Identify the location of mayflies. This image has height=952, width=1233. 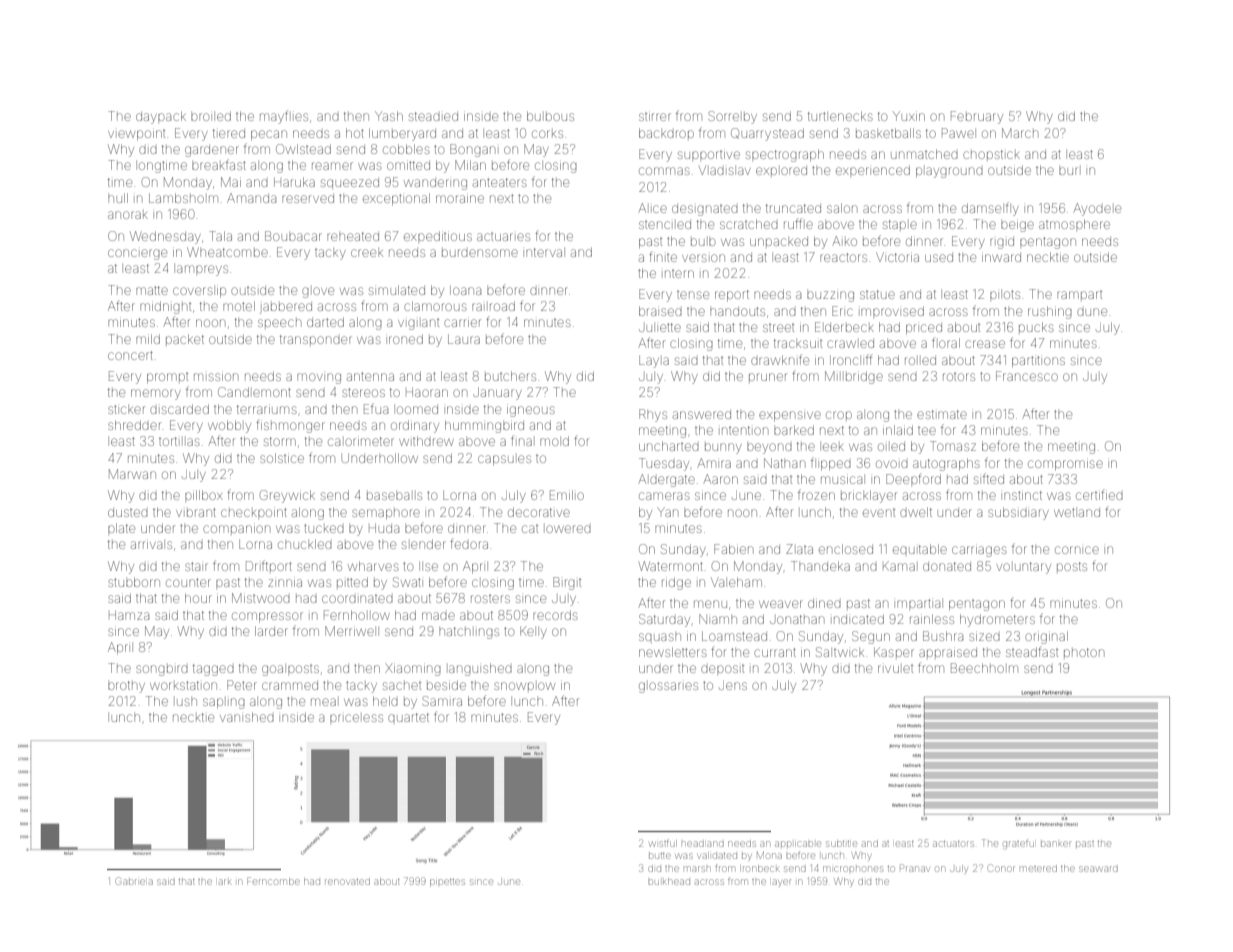
(284, 117).
